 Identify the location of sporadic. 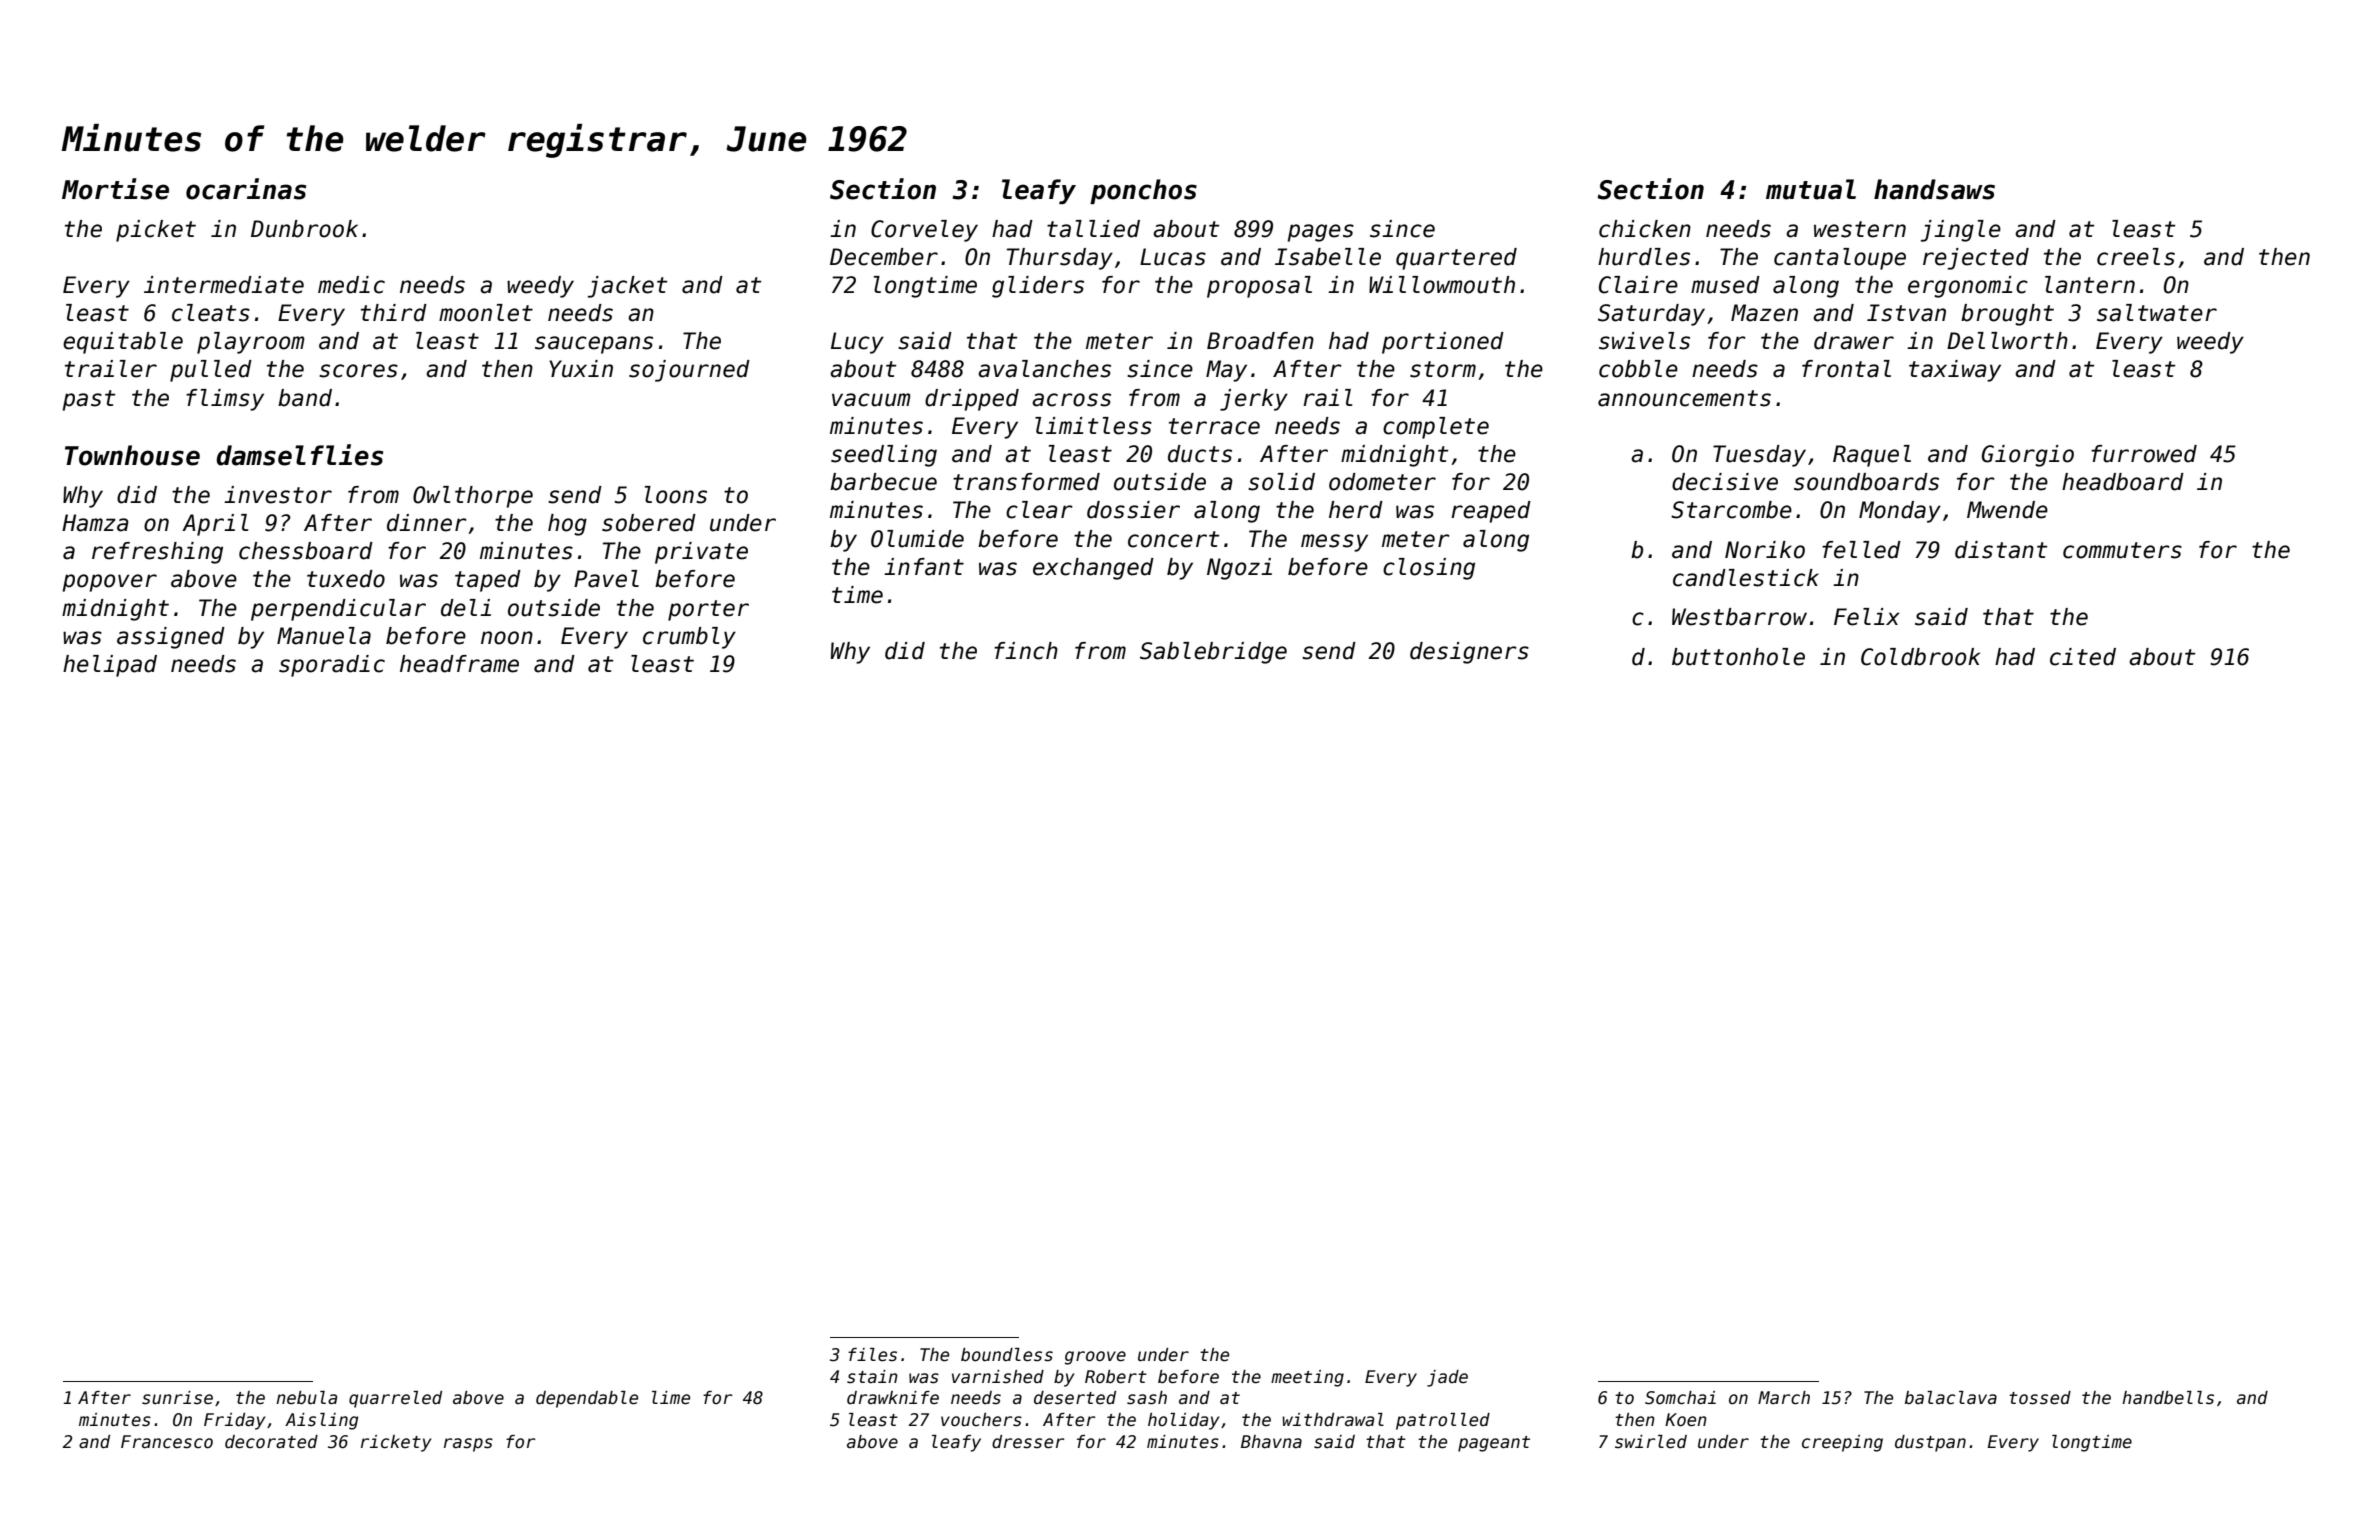
(332, 666).
